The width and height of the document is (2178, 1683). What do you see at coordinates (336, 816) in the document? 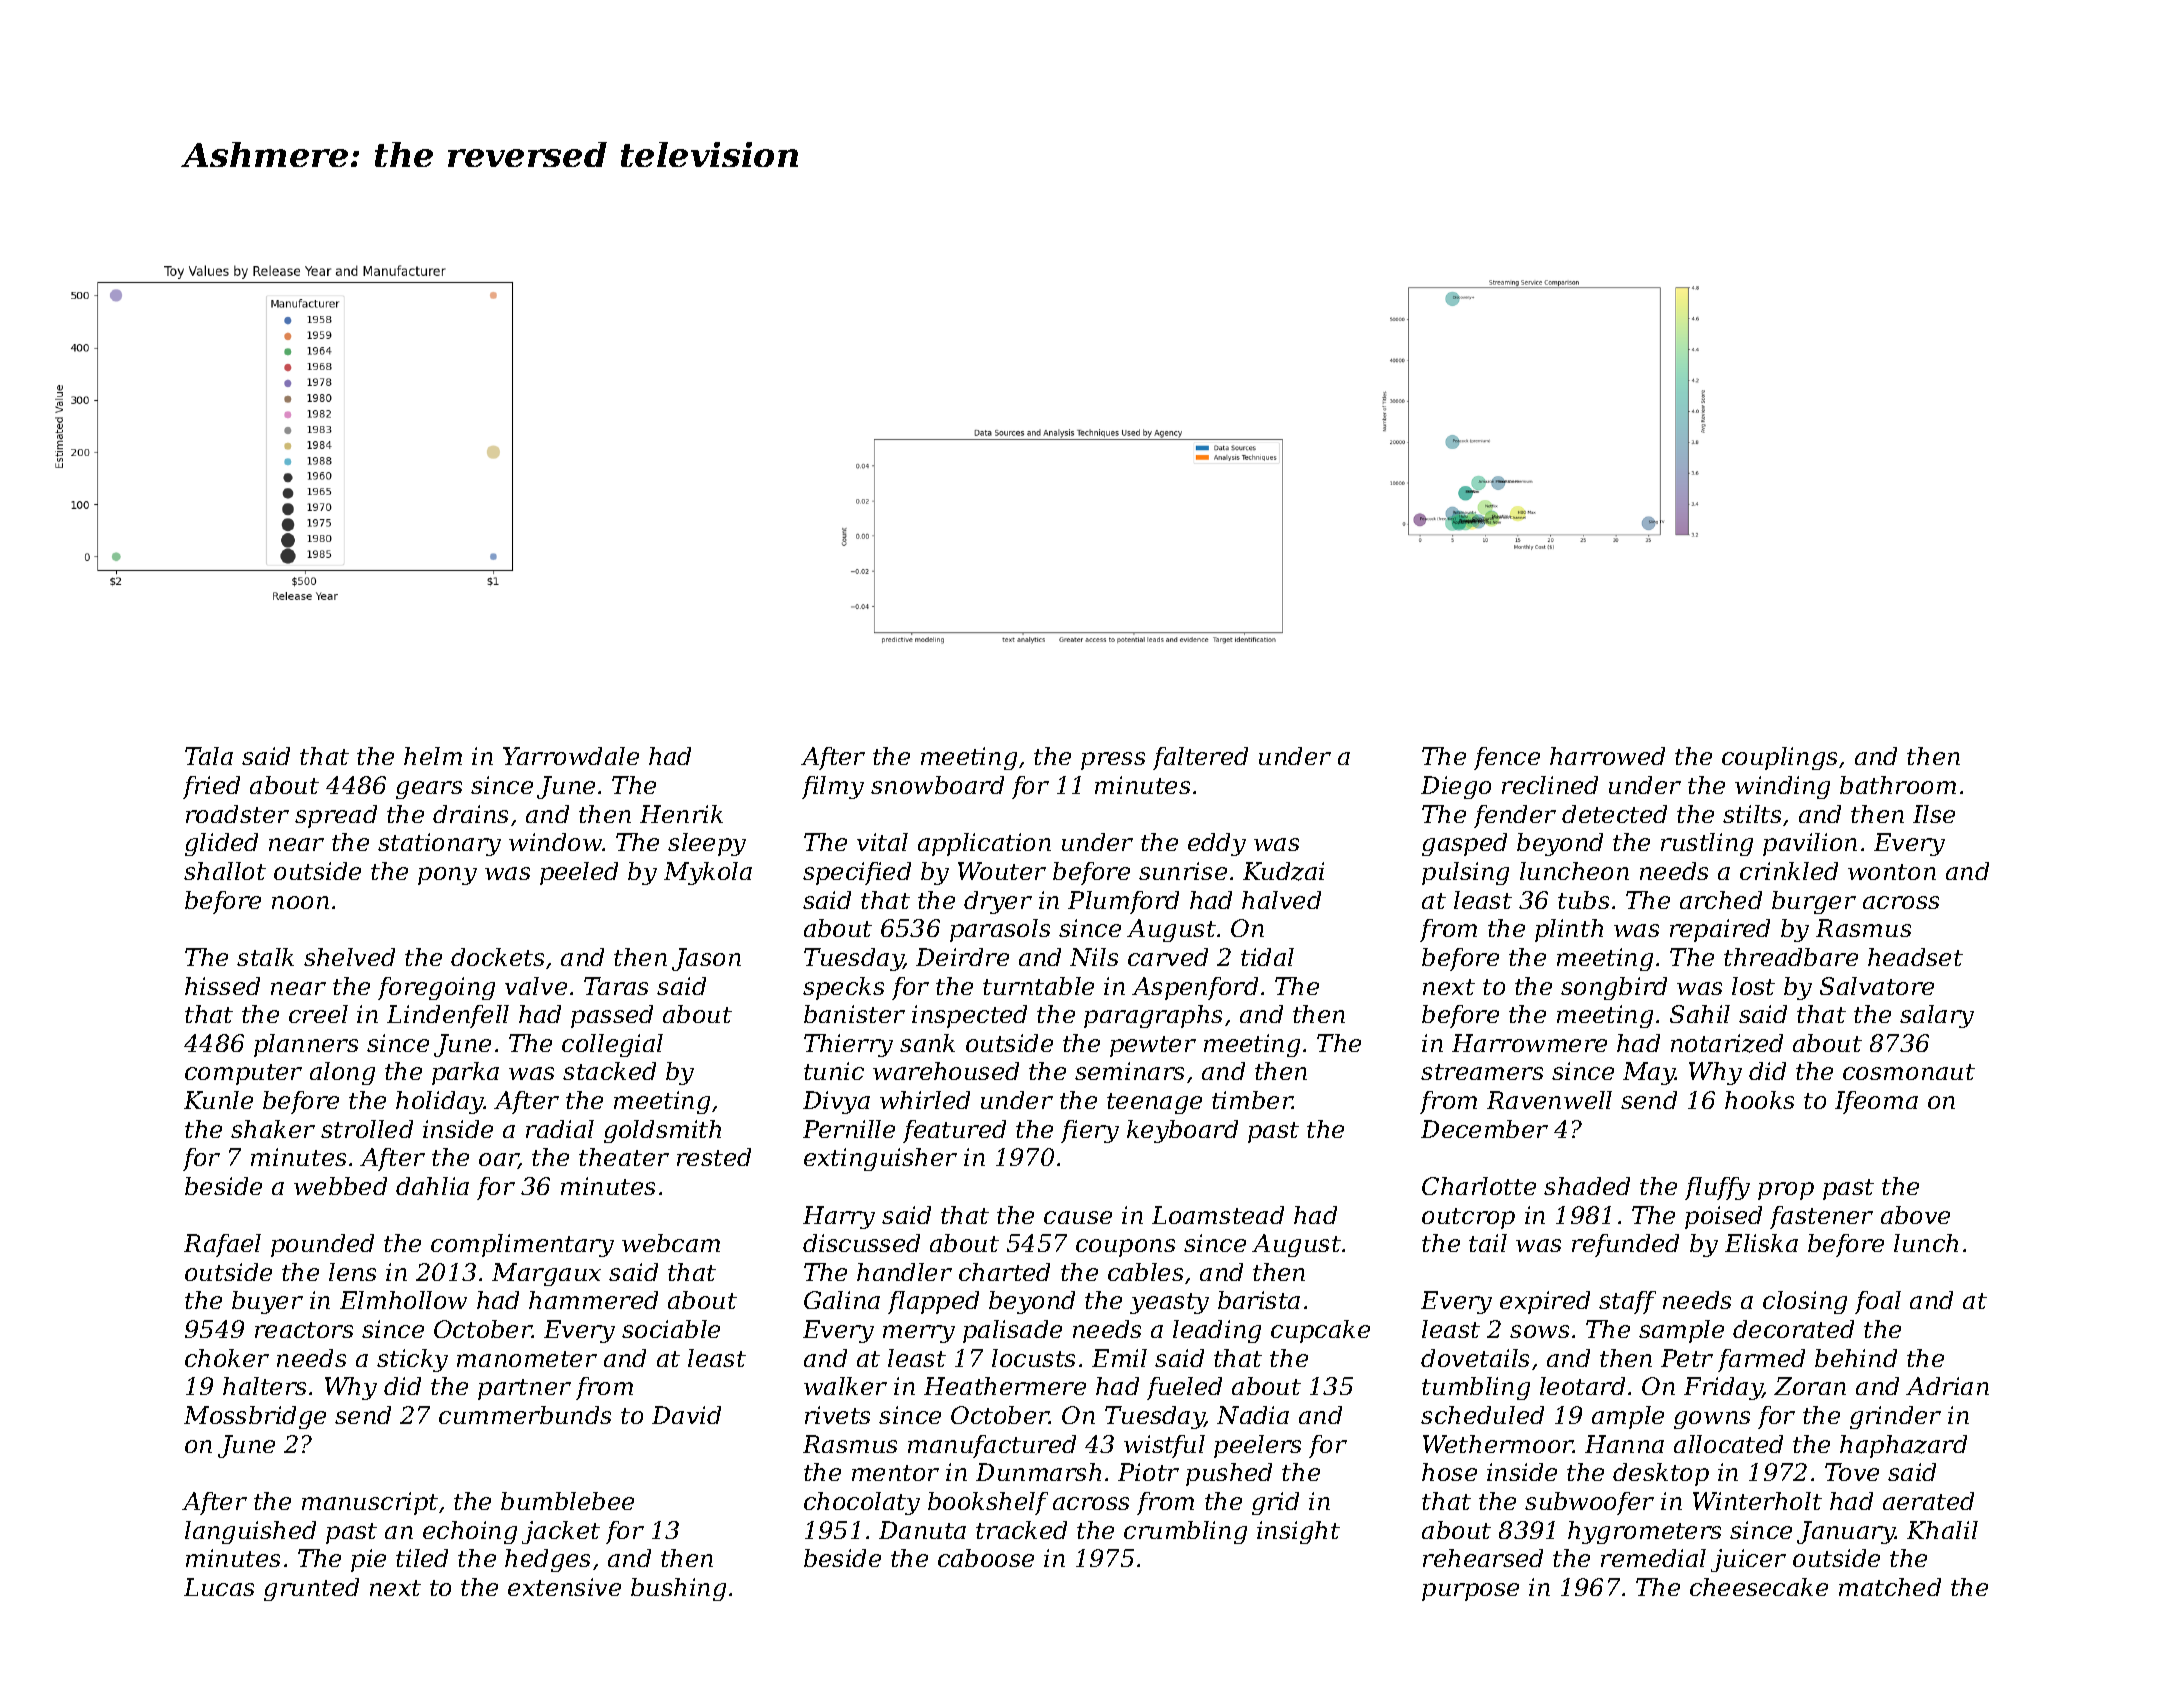
I see `spread` at bounding box center [336, 816].
